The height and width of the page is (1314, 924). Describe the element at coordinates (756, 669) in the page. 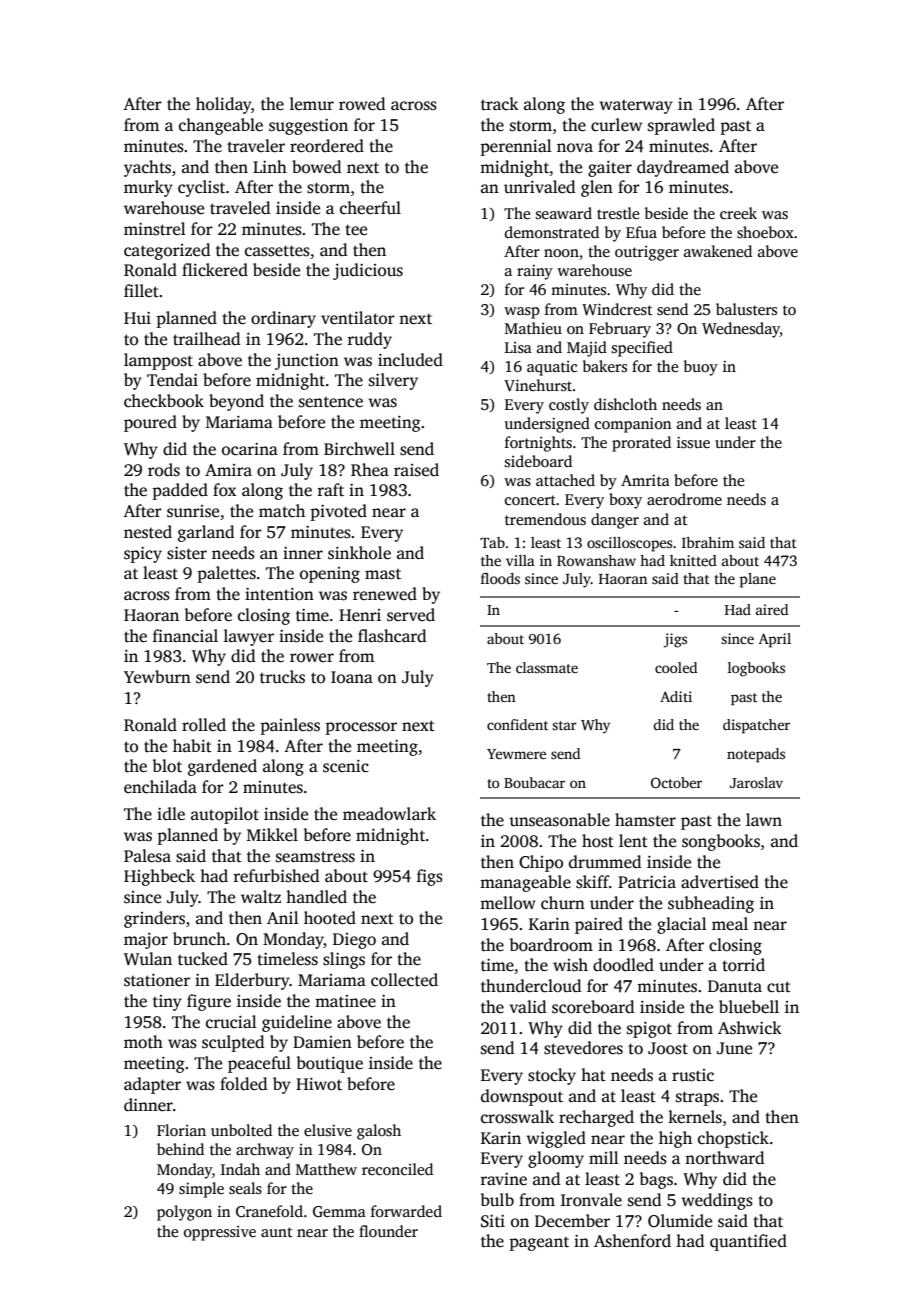

I see `logbooks` at that location.
